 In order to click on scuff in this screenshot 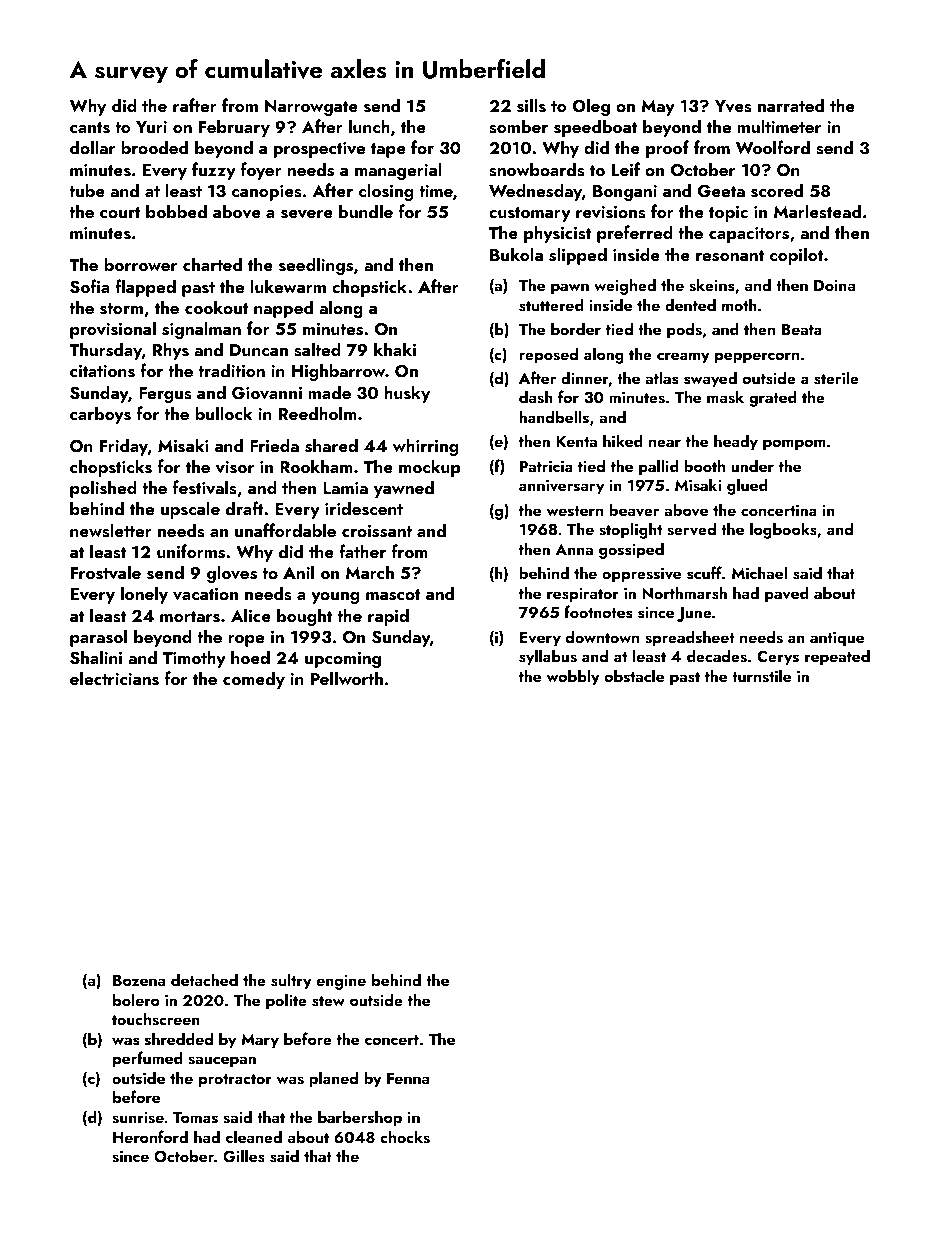, I will do `click(704, 573)`.
